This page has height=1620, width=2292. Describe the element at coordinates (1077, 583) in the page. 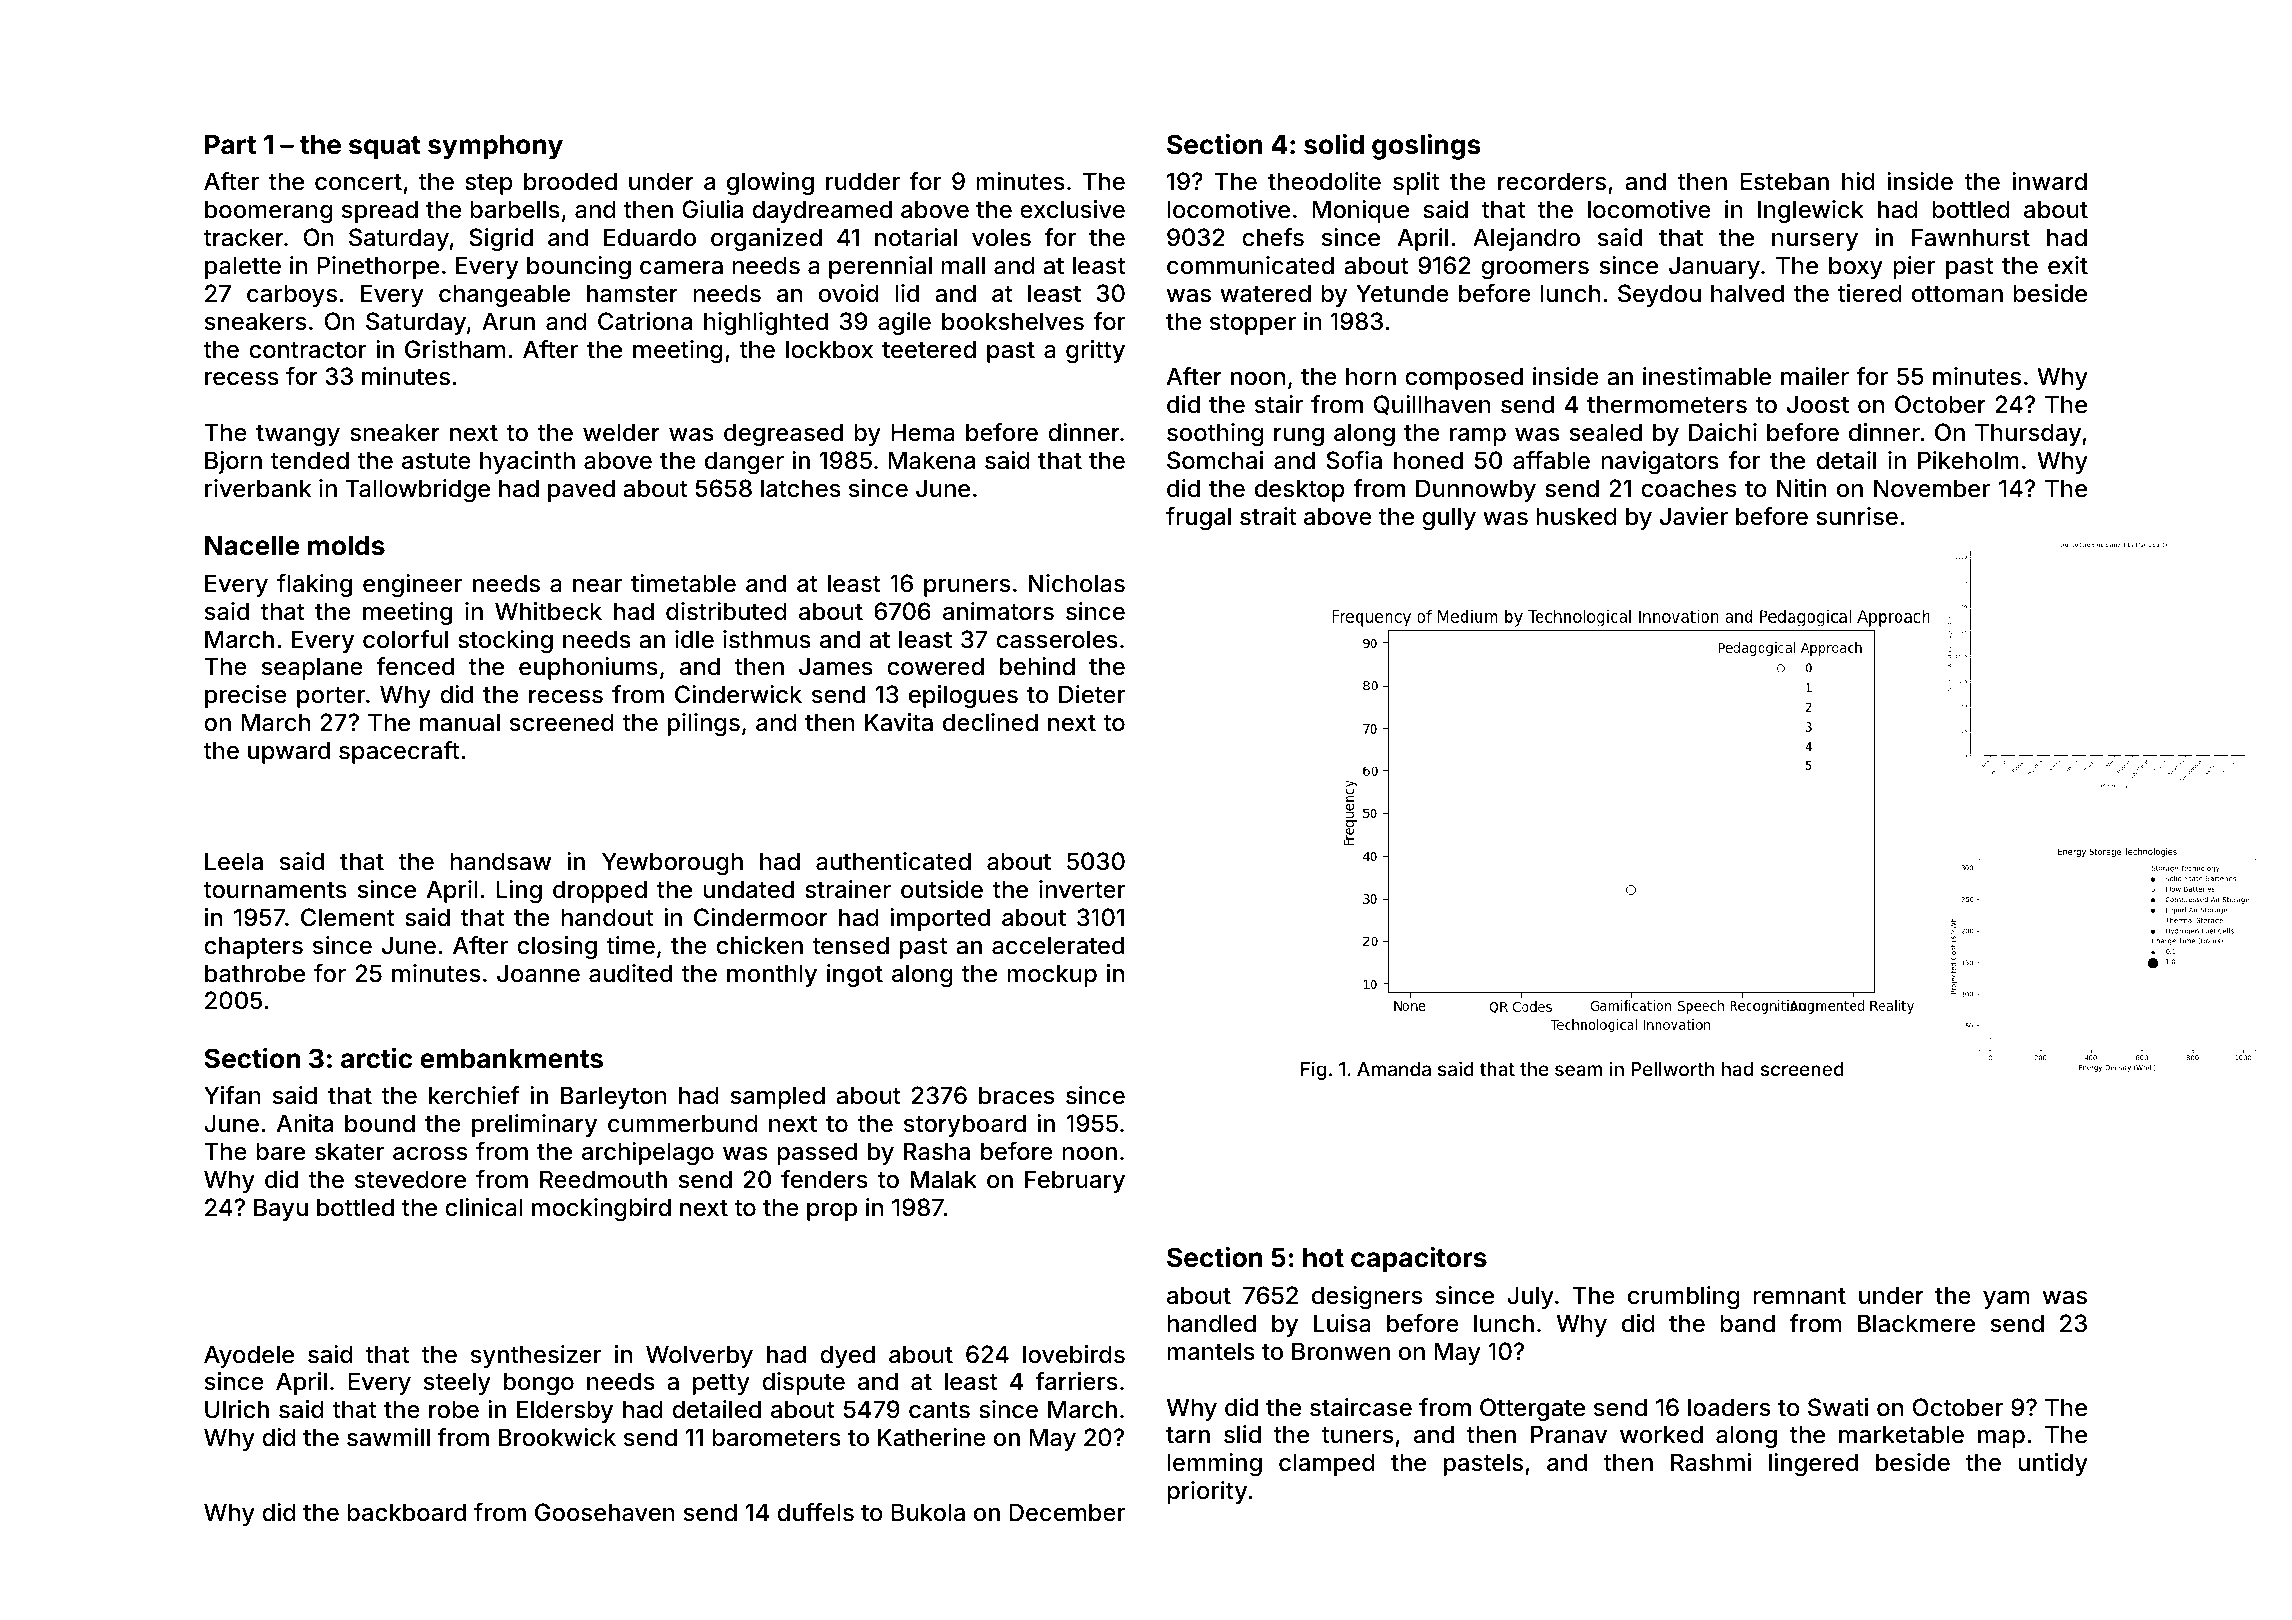

I see `Nicholas` at that location.
